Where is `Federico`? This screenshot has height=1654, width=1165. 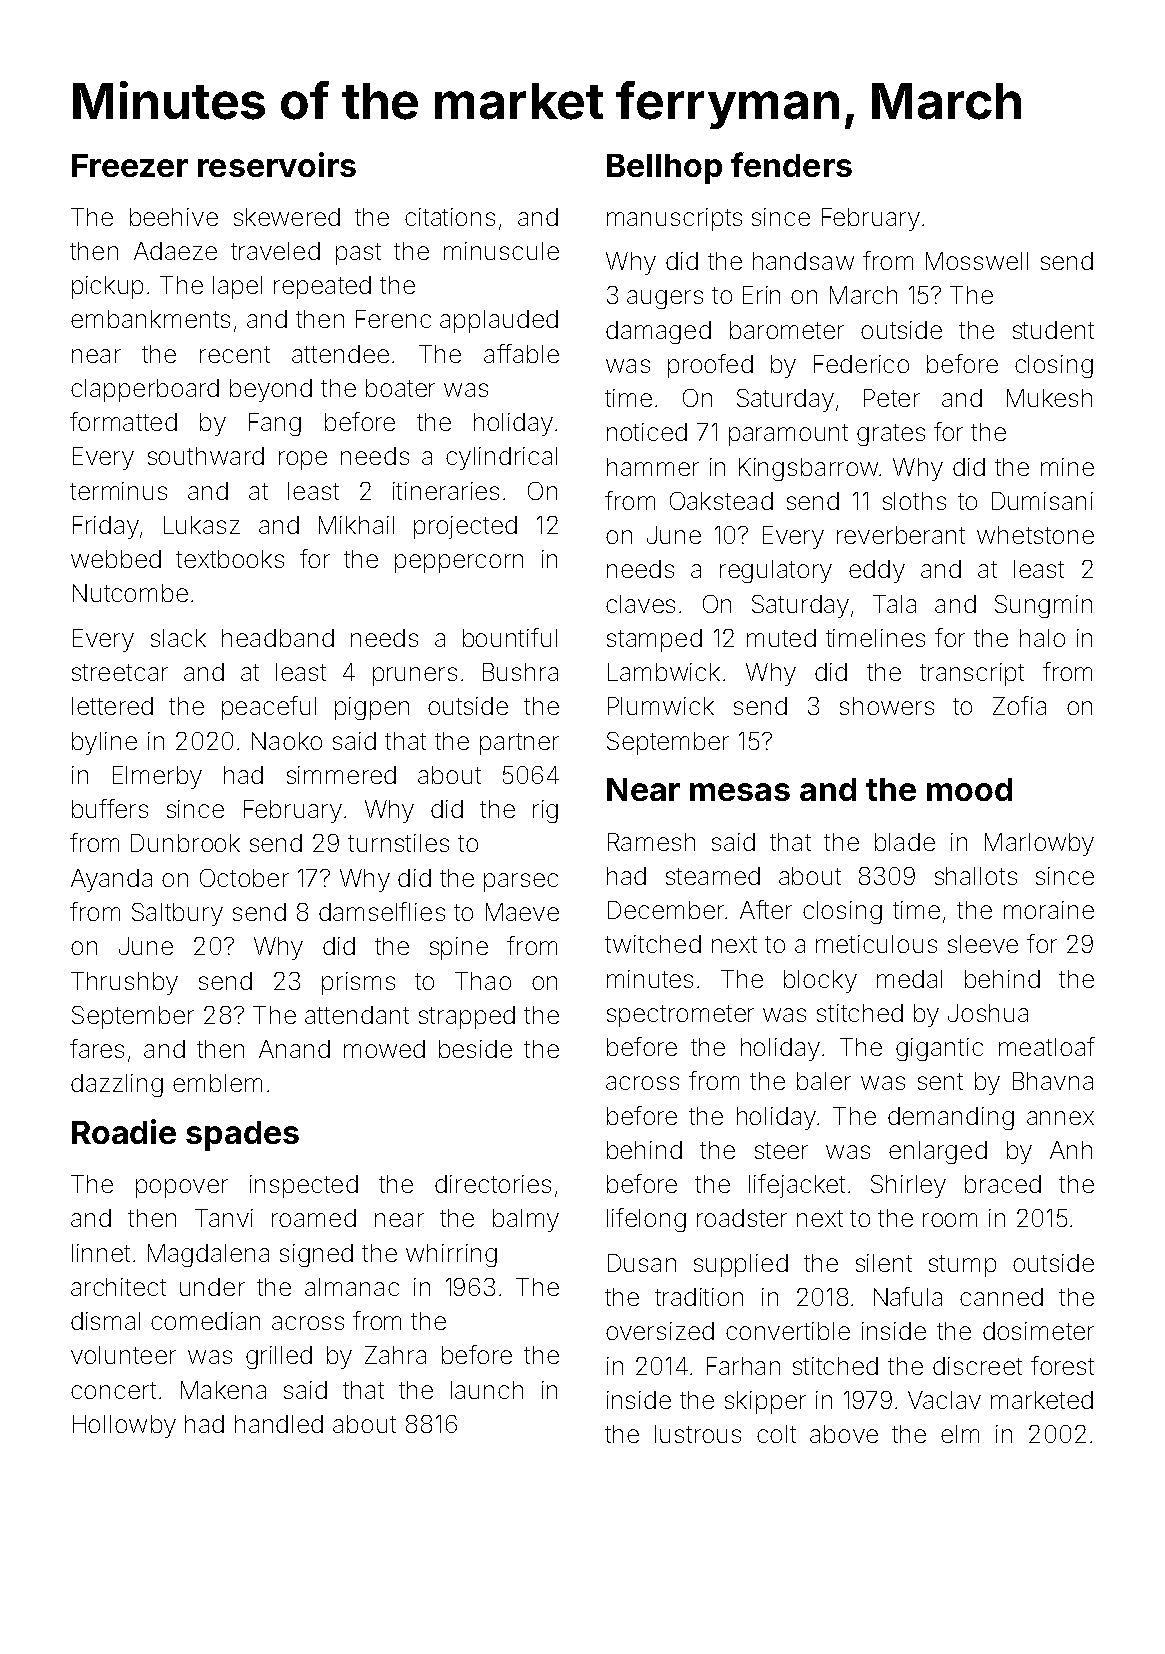 Federico is located at coordinates (861, 364).
